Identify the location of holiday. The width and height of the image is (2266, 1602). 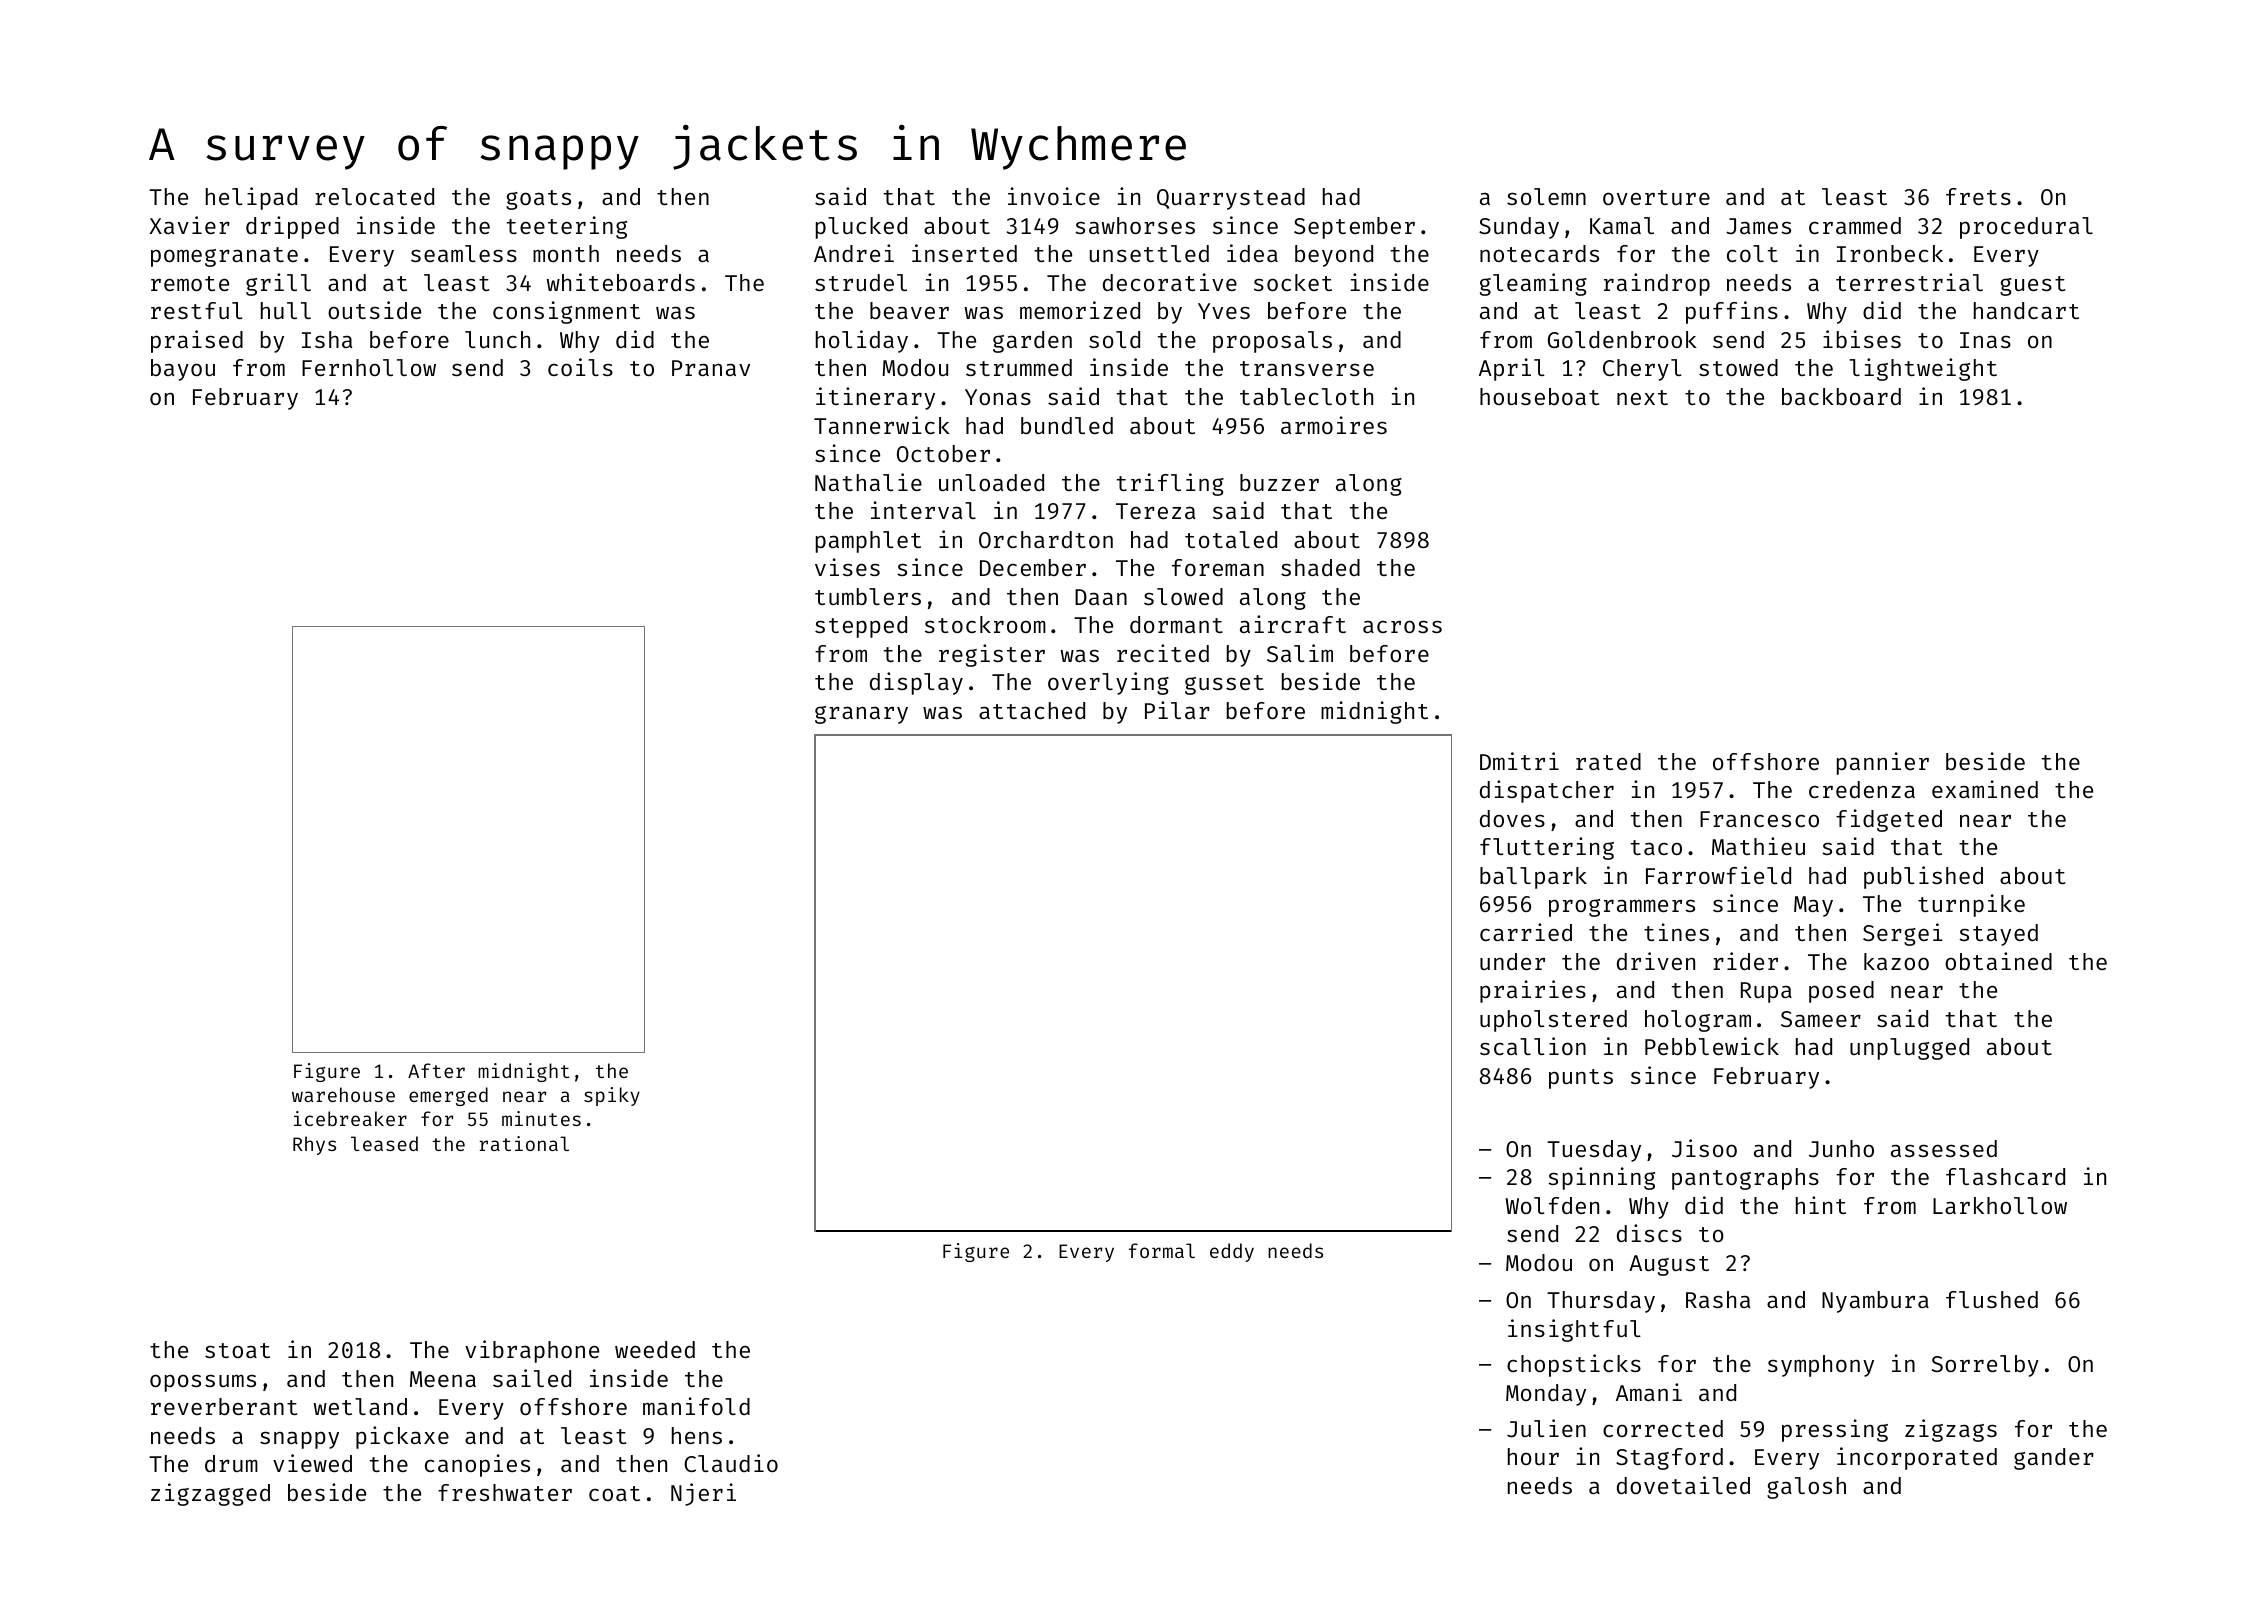
(862, 341).
